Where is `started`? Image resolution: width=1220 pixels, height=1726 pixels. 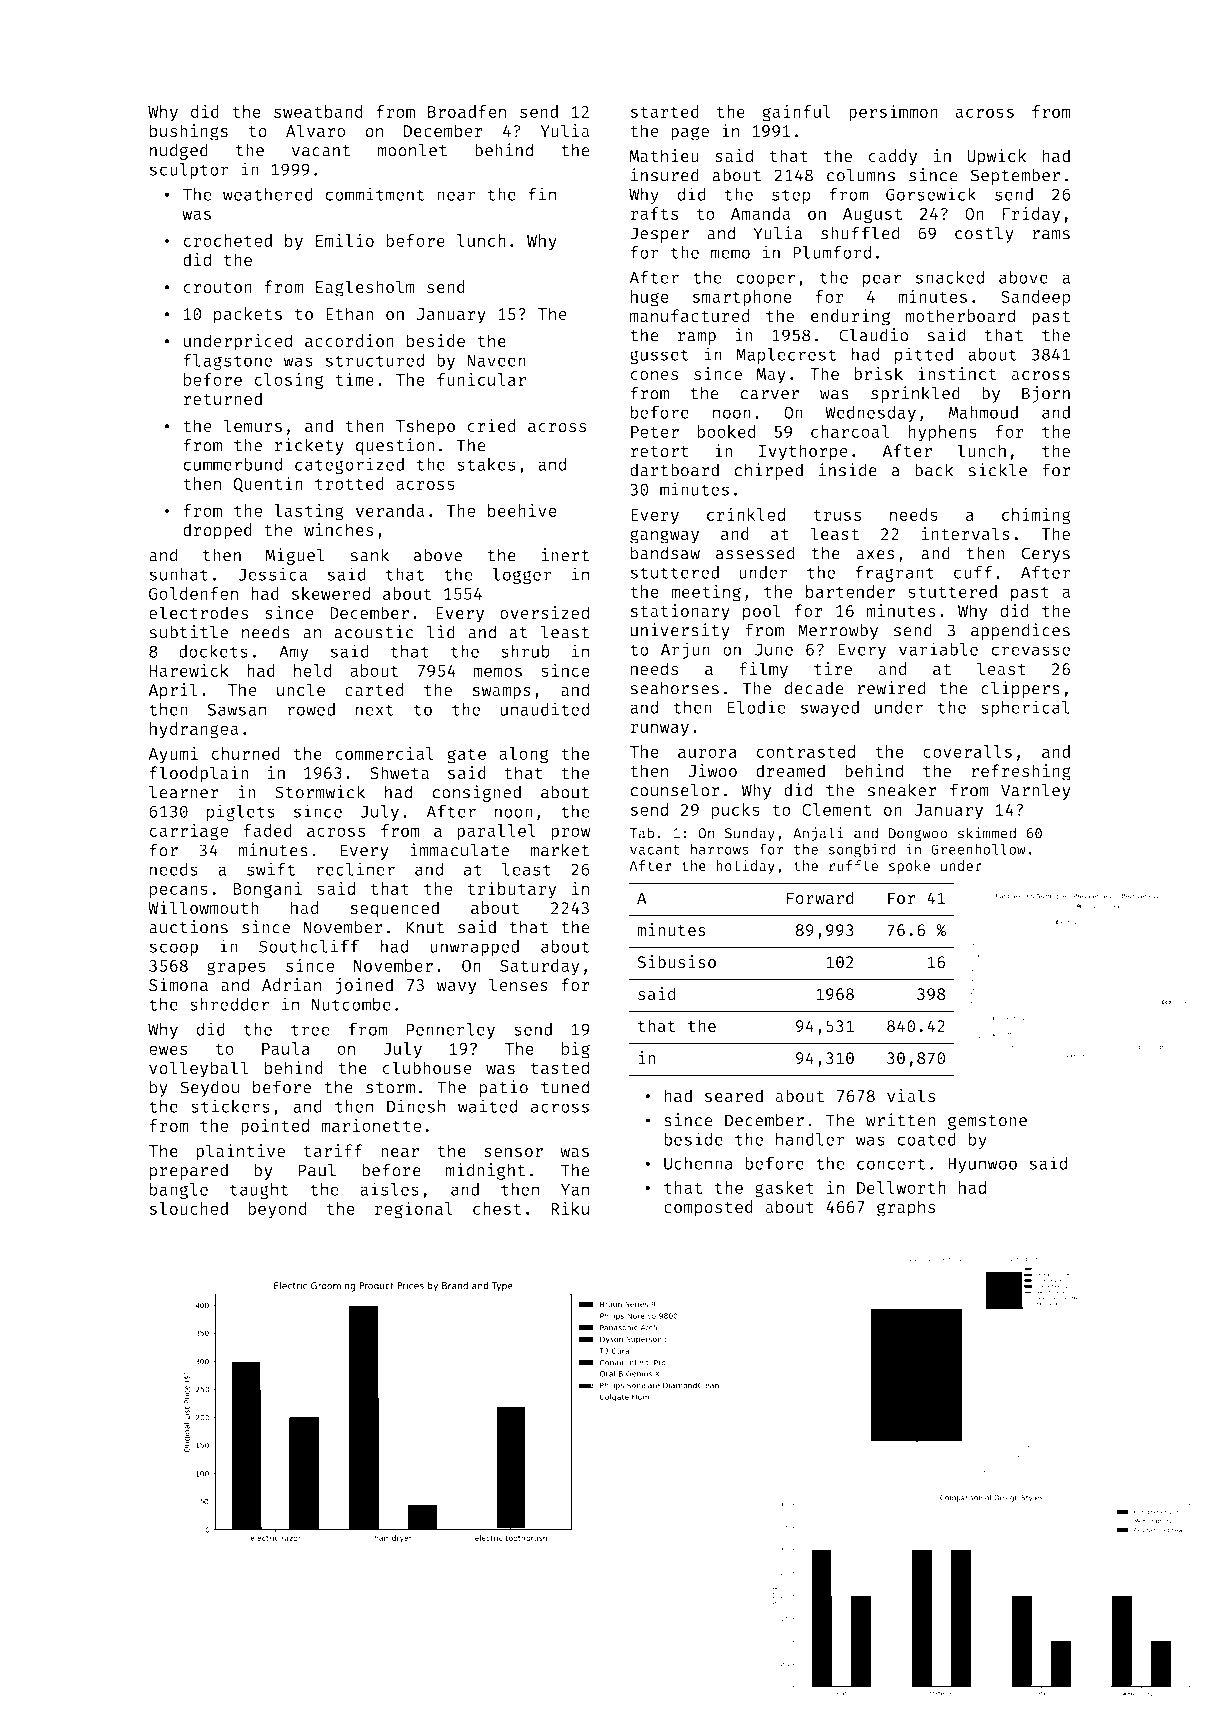 started is located at coordinates (664, 111).
